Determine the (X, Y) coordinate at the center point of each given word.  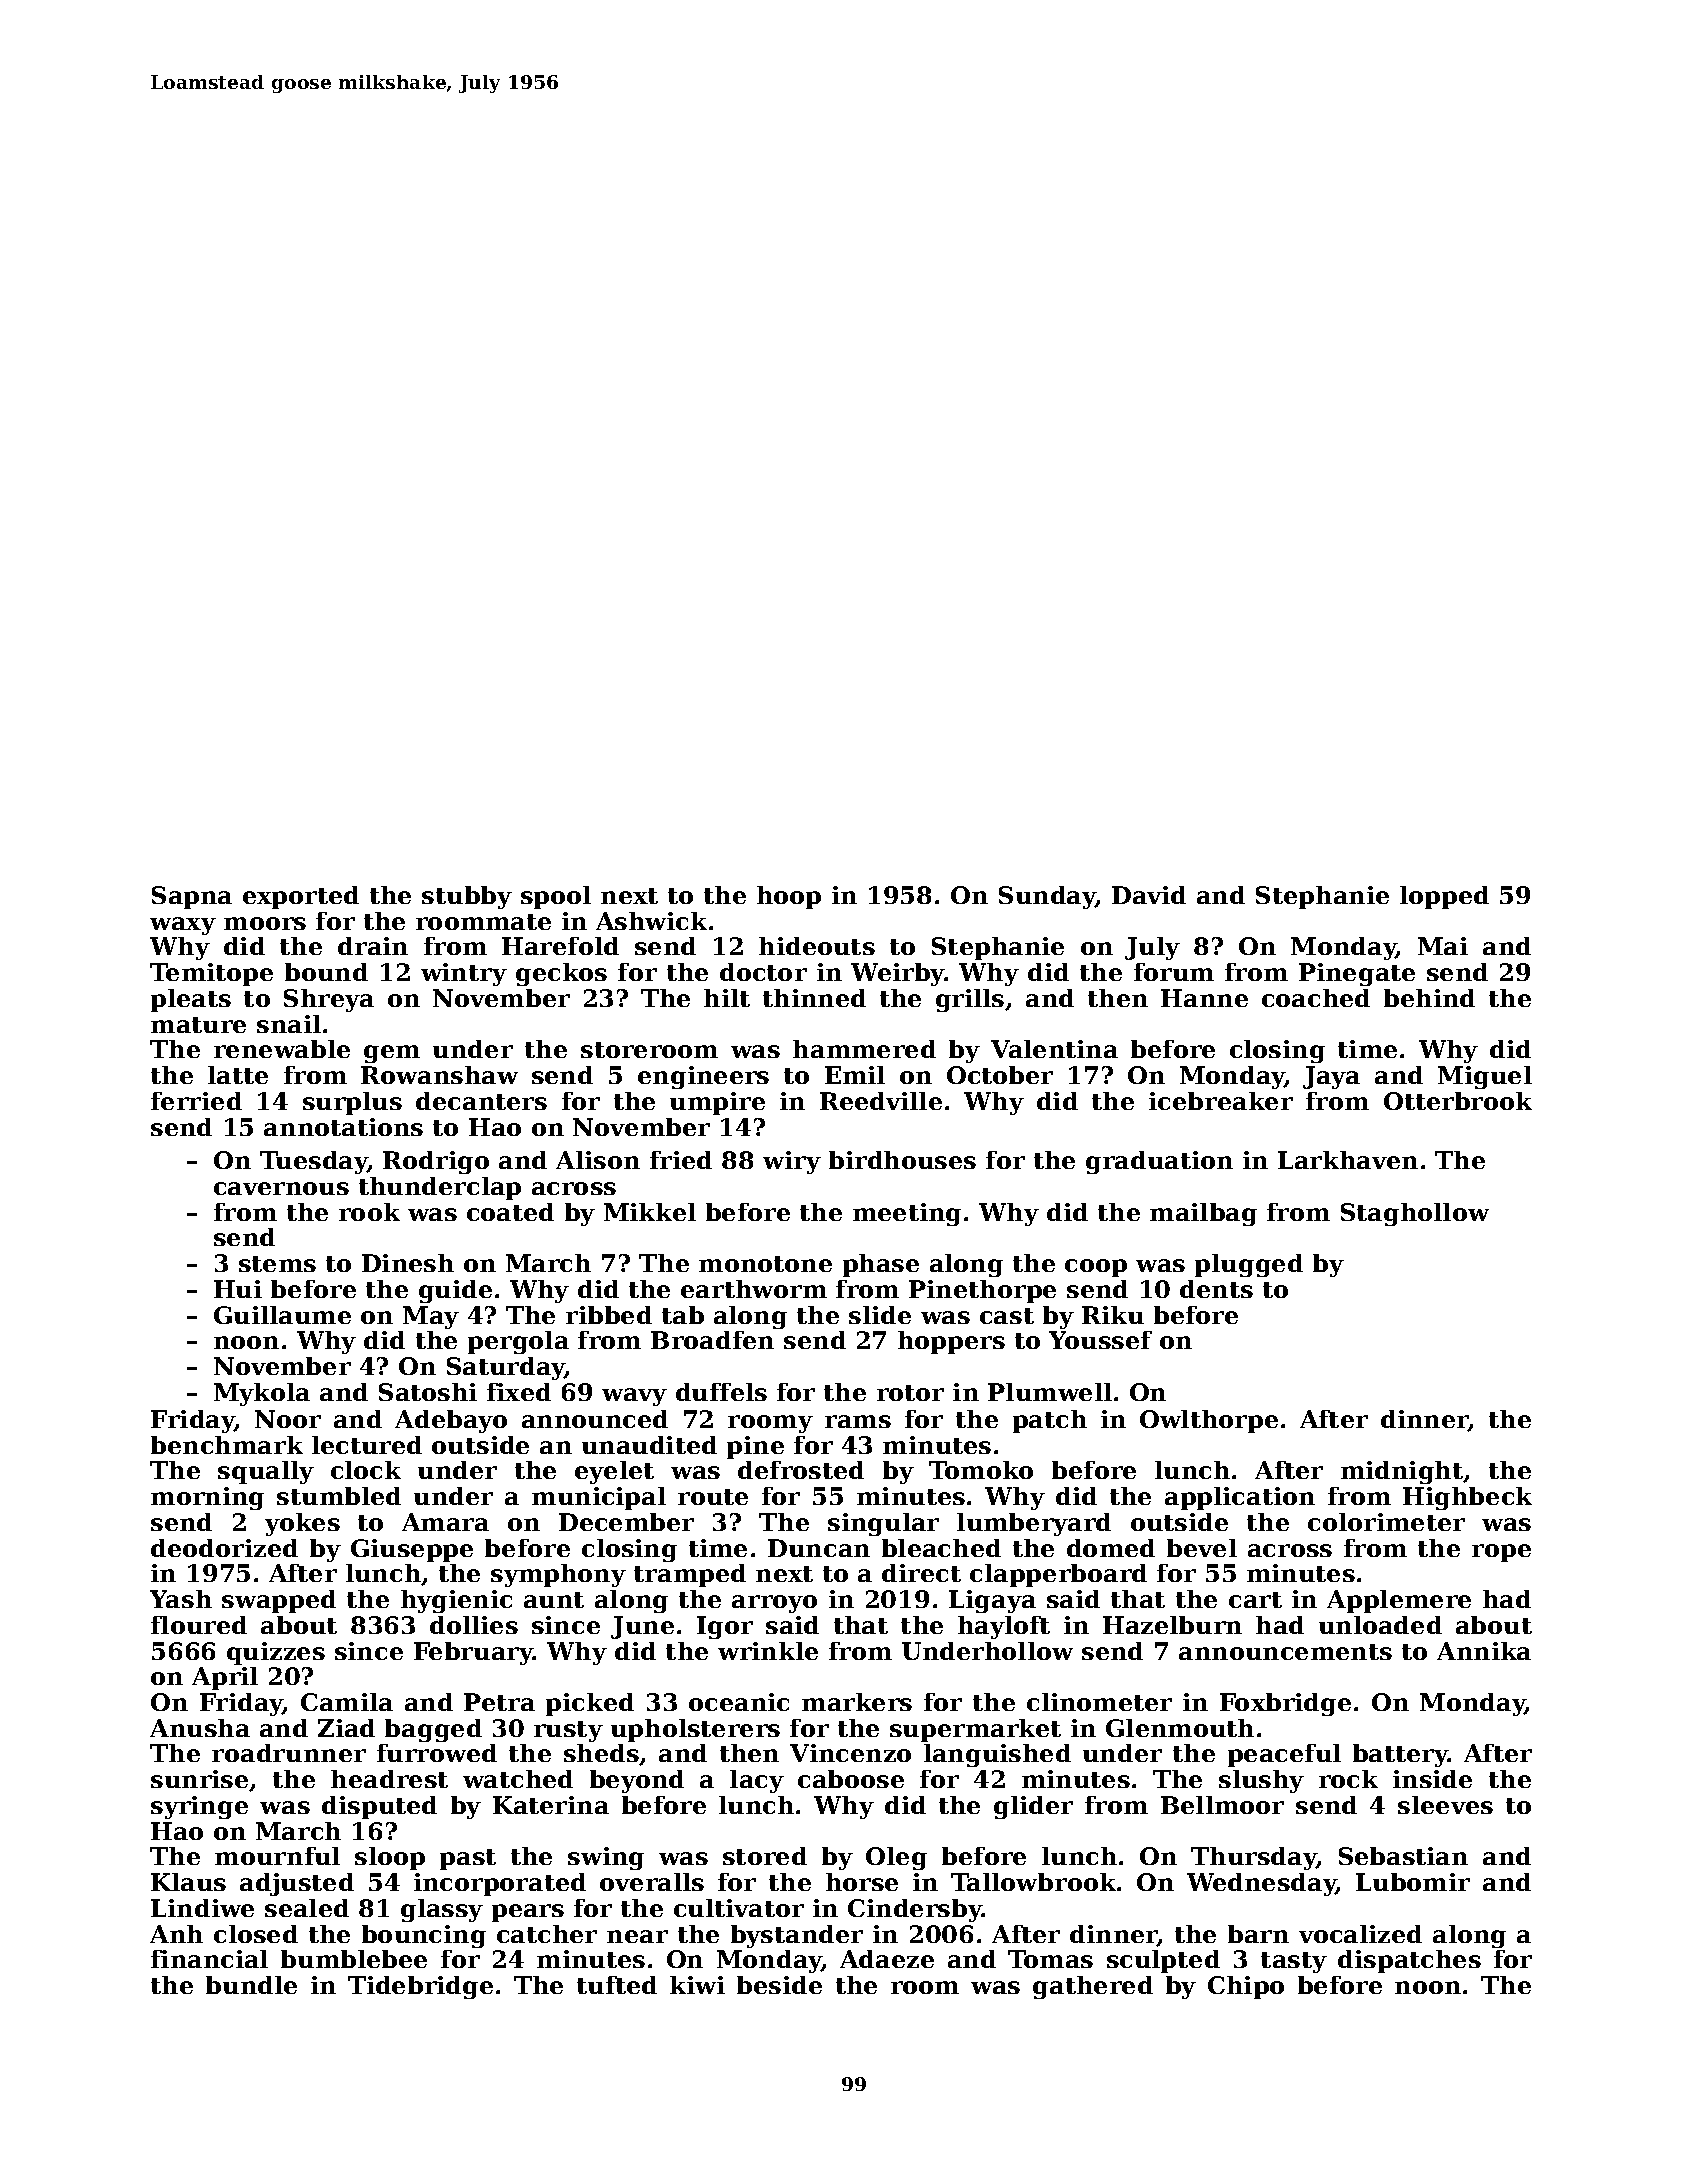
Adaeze (887, 1959)
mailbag (1203, 1214)
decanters (481, 1101)
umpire (717, 1103)
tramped (690, 1575)
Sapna (192, 897)
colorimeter (1386, 1522)
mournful (277, 1856)
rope (1501, 1553)
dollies (474, 1625)
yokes (302, 1524)
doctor (763, 972)
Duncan (819, 1548)
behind (1429, 998)
